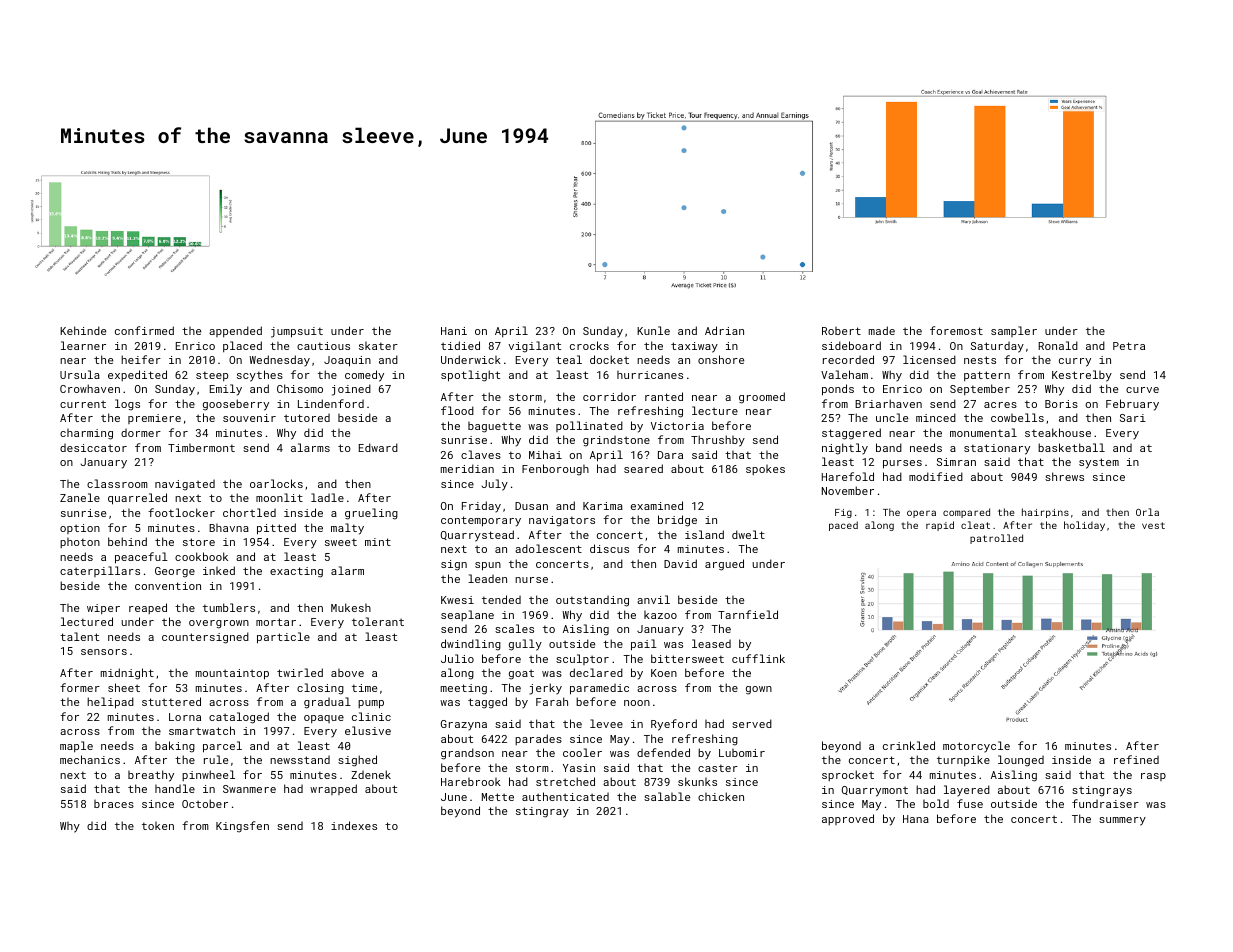 The image size is (1233, 952). What do you see at coordinates (694, 347) in the page?
I see `taxiway` at bounding box center [694, 347].
